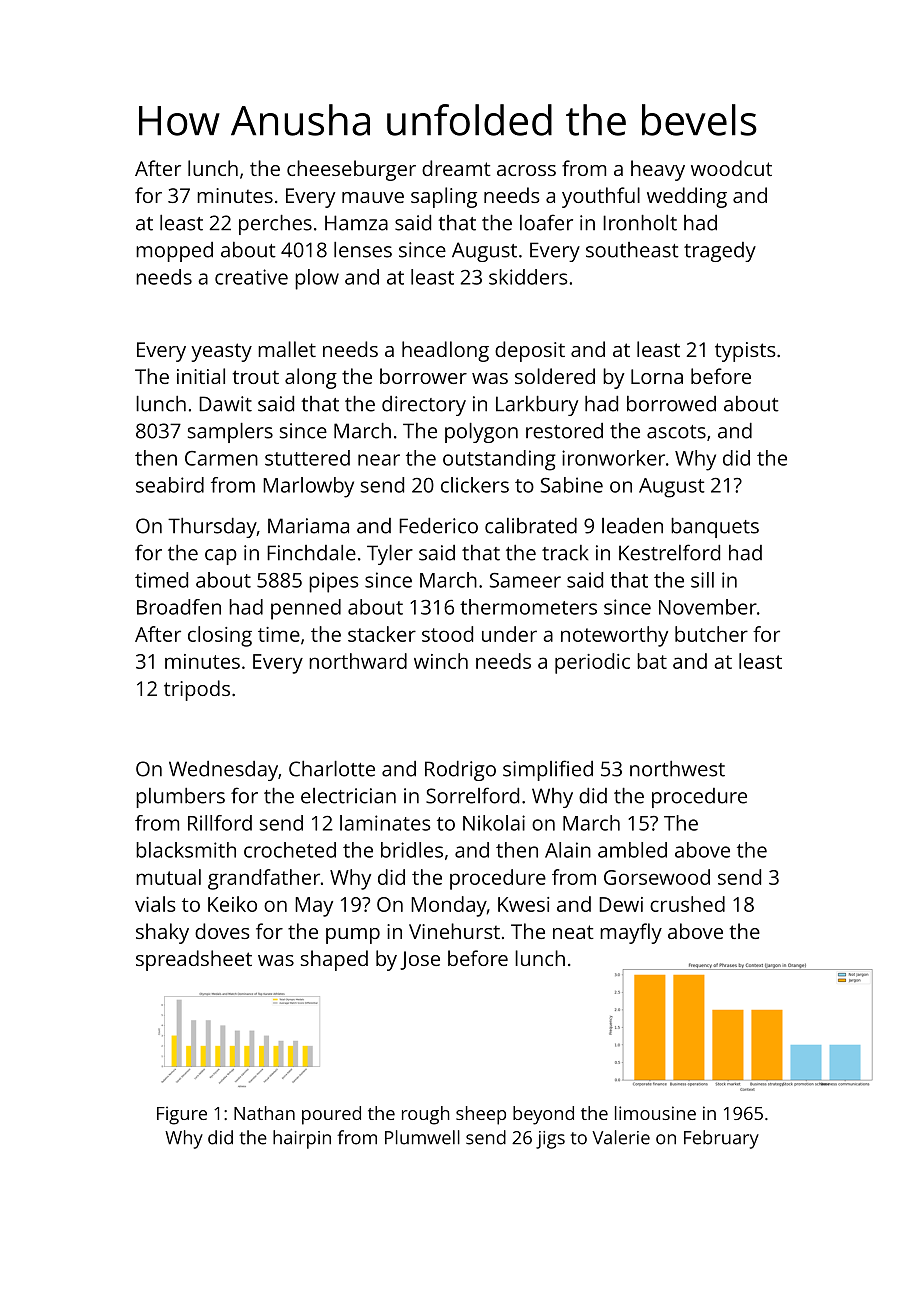  Describe the element at coordinates (201, 376) in the page. I see `initial` at that location.
